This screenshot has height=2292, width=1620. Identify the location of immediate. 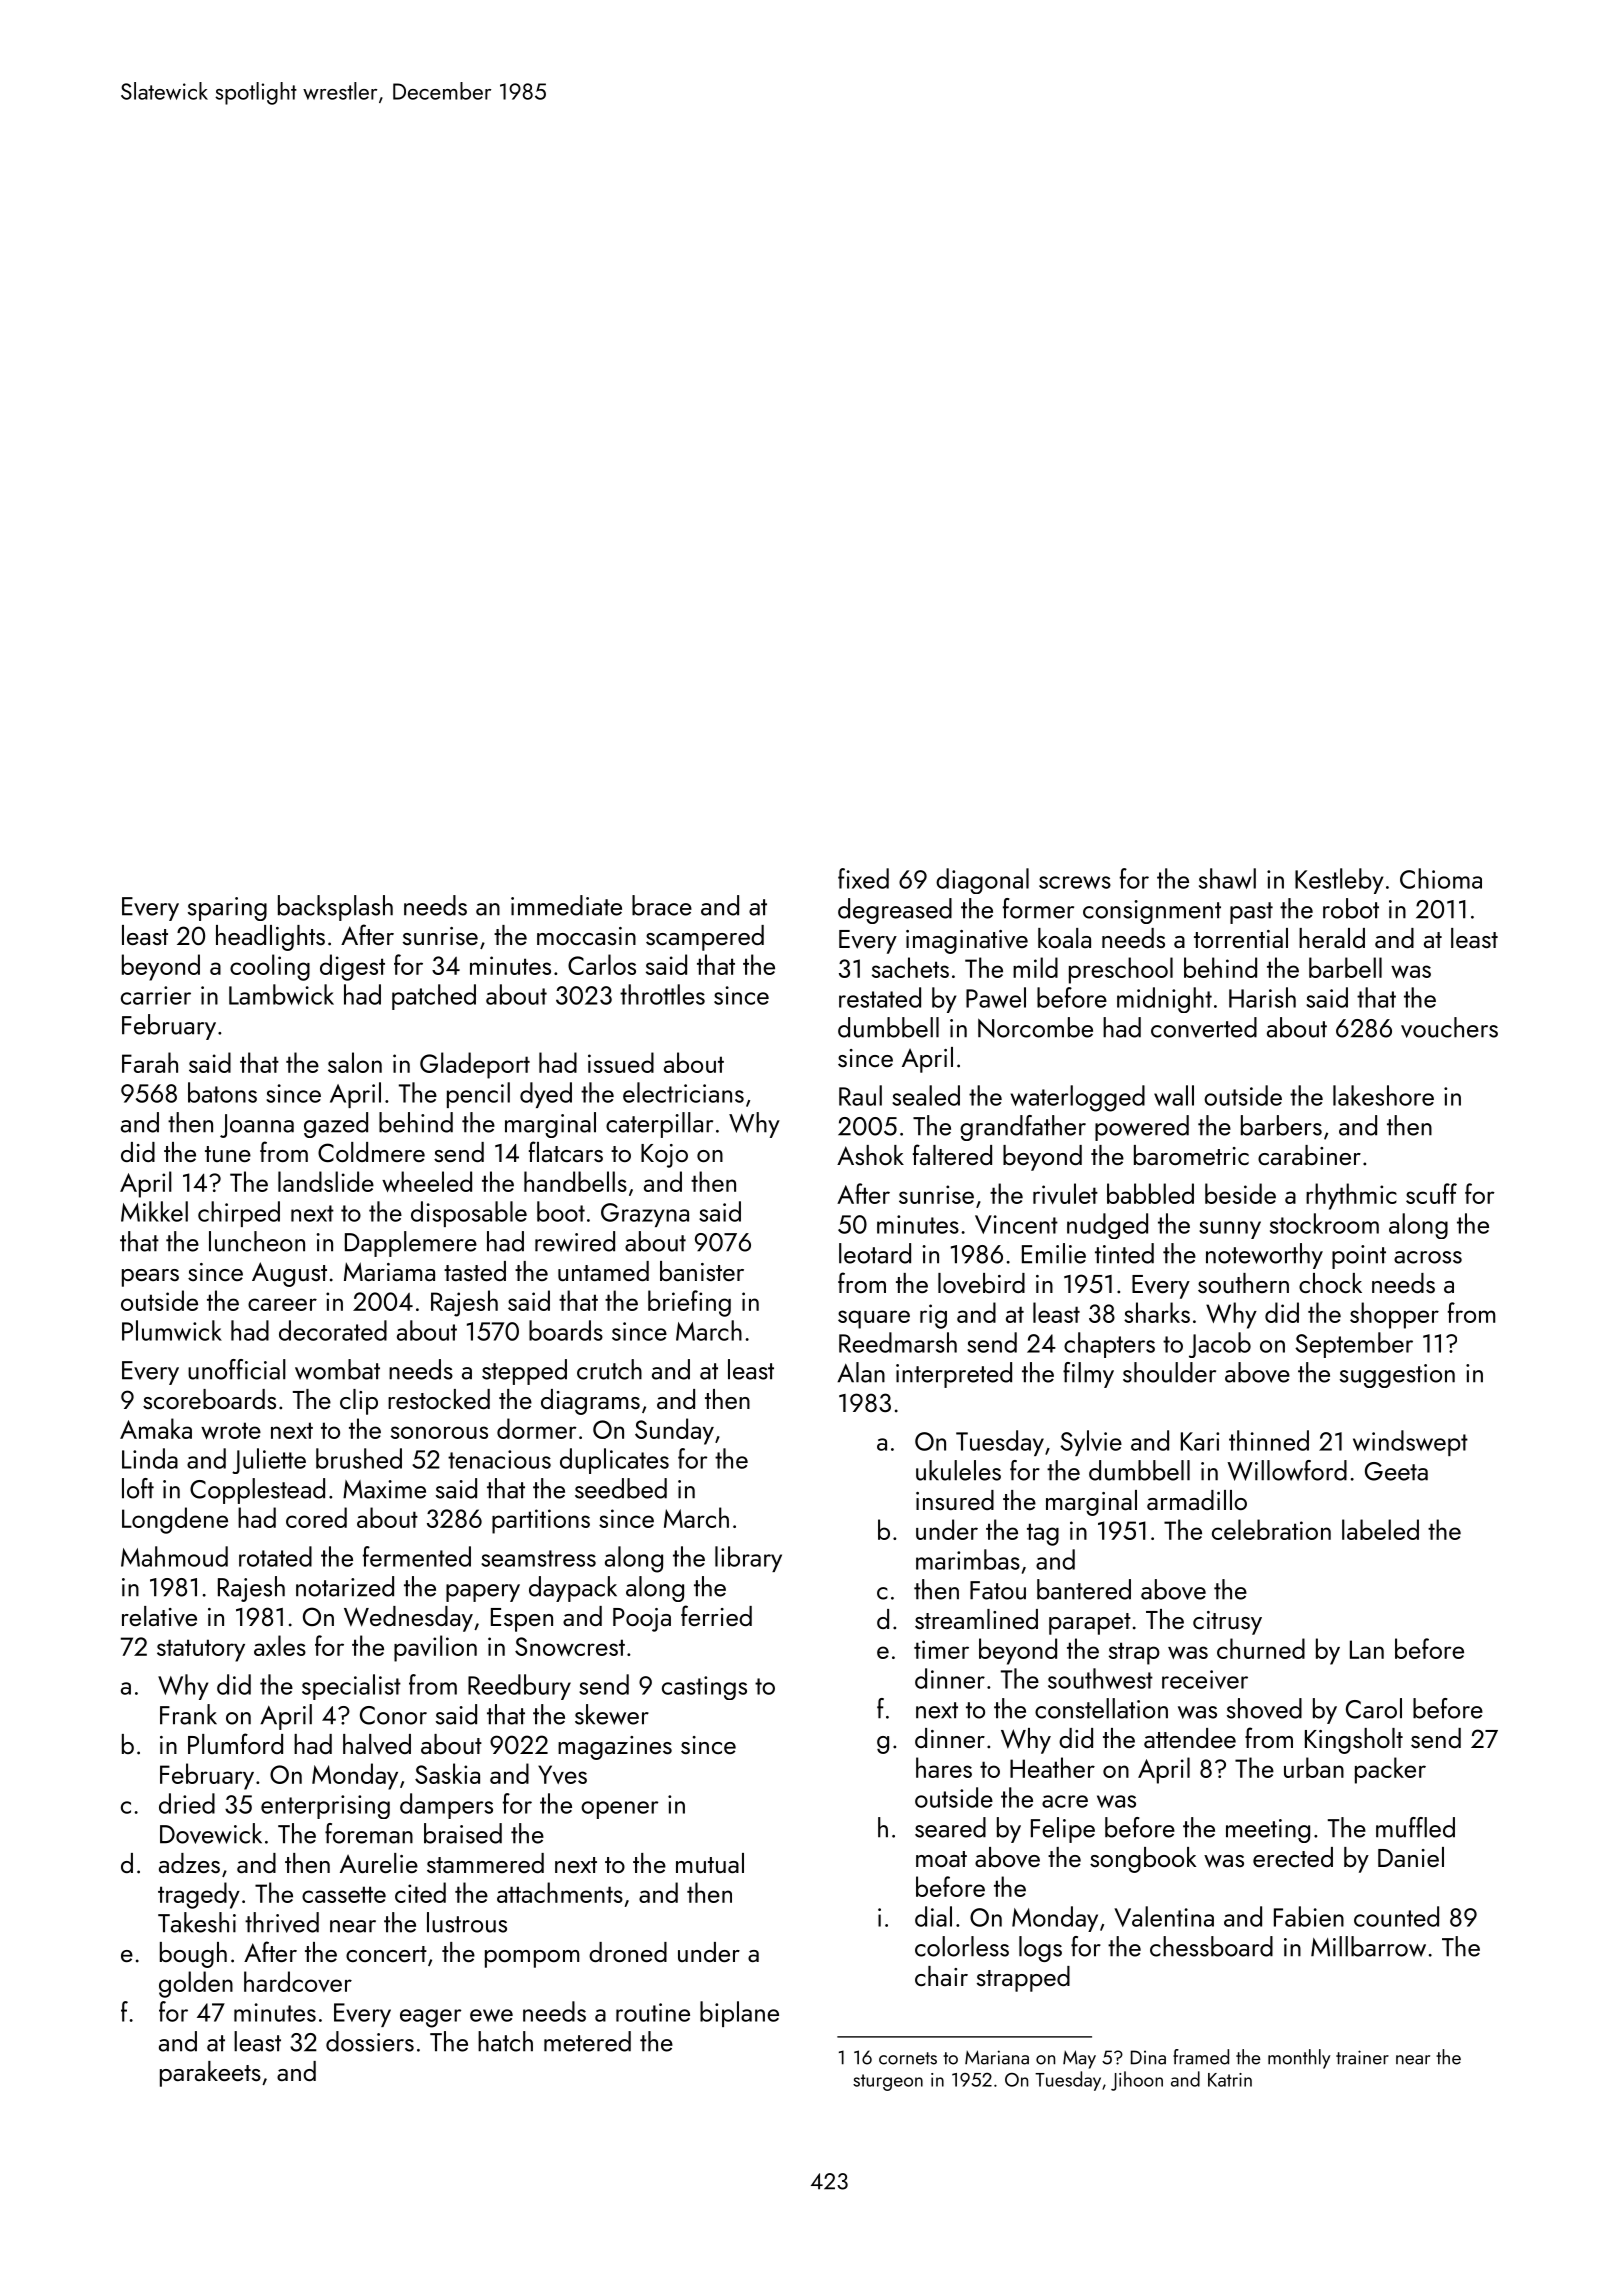
(566, 905).
